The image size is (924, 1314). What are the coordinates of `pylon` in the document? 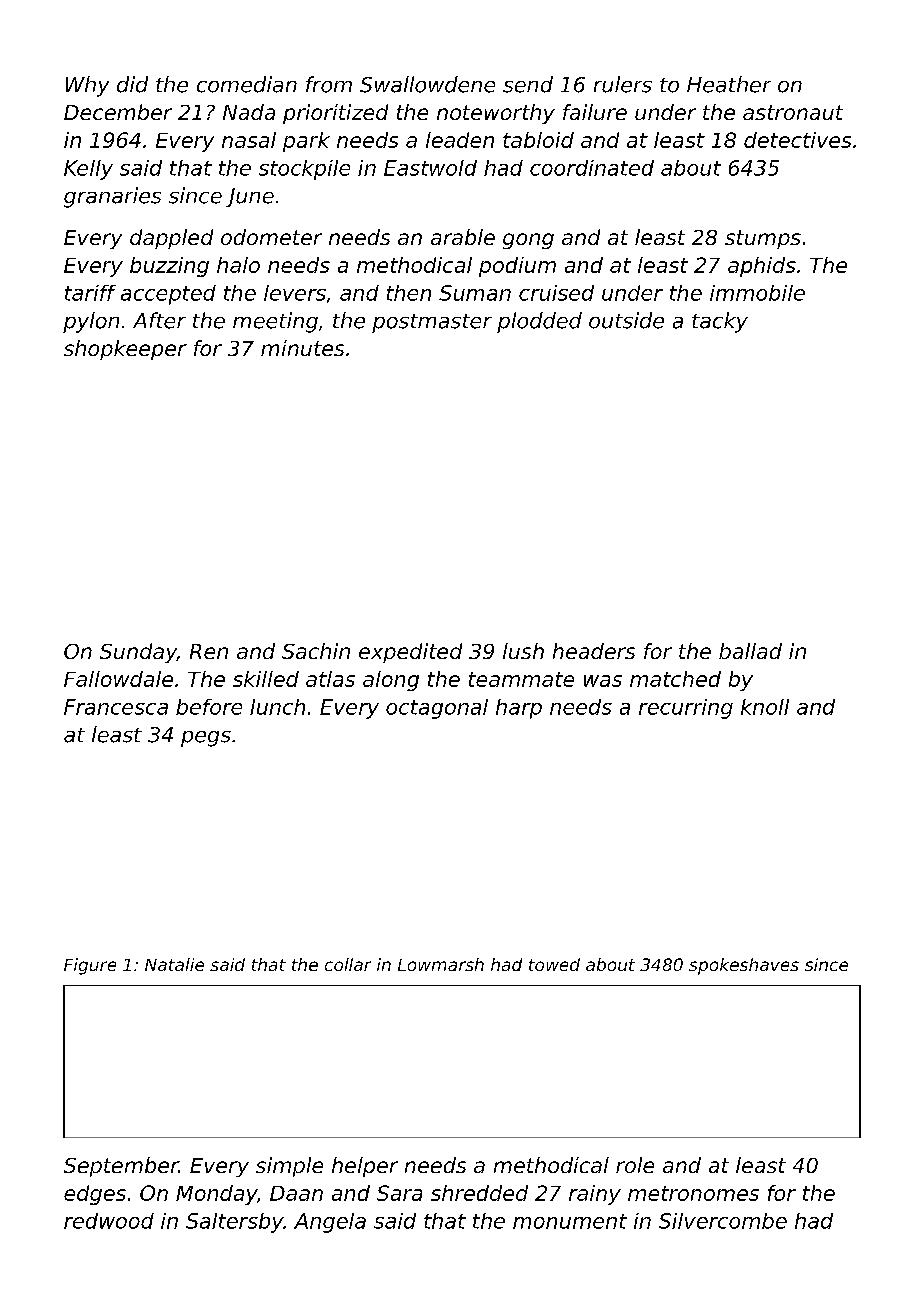 It's located at (91, 322).
